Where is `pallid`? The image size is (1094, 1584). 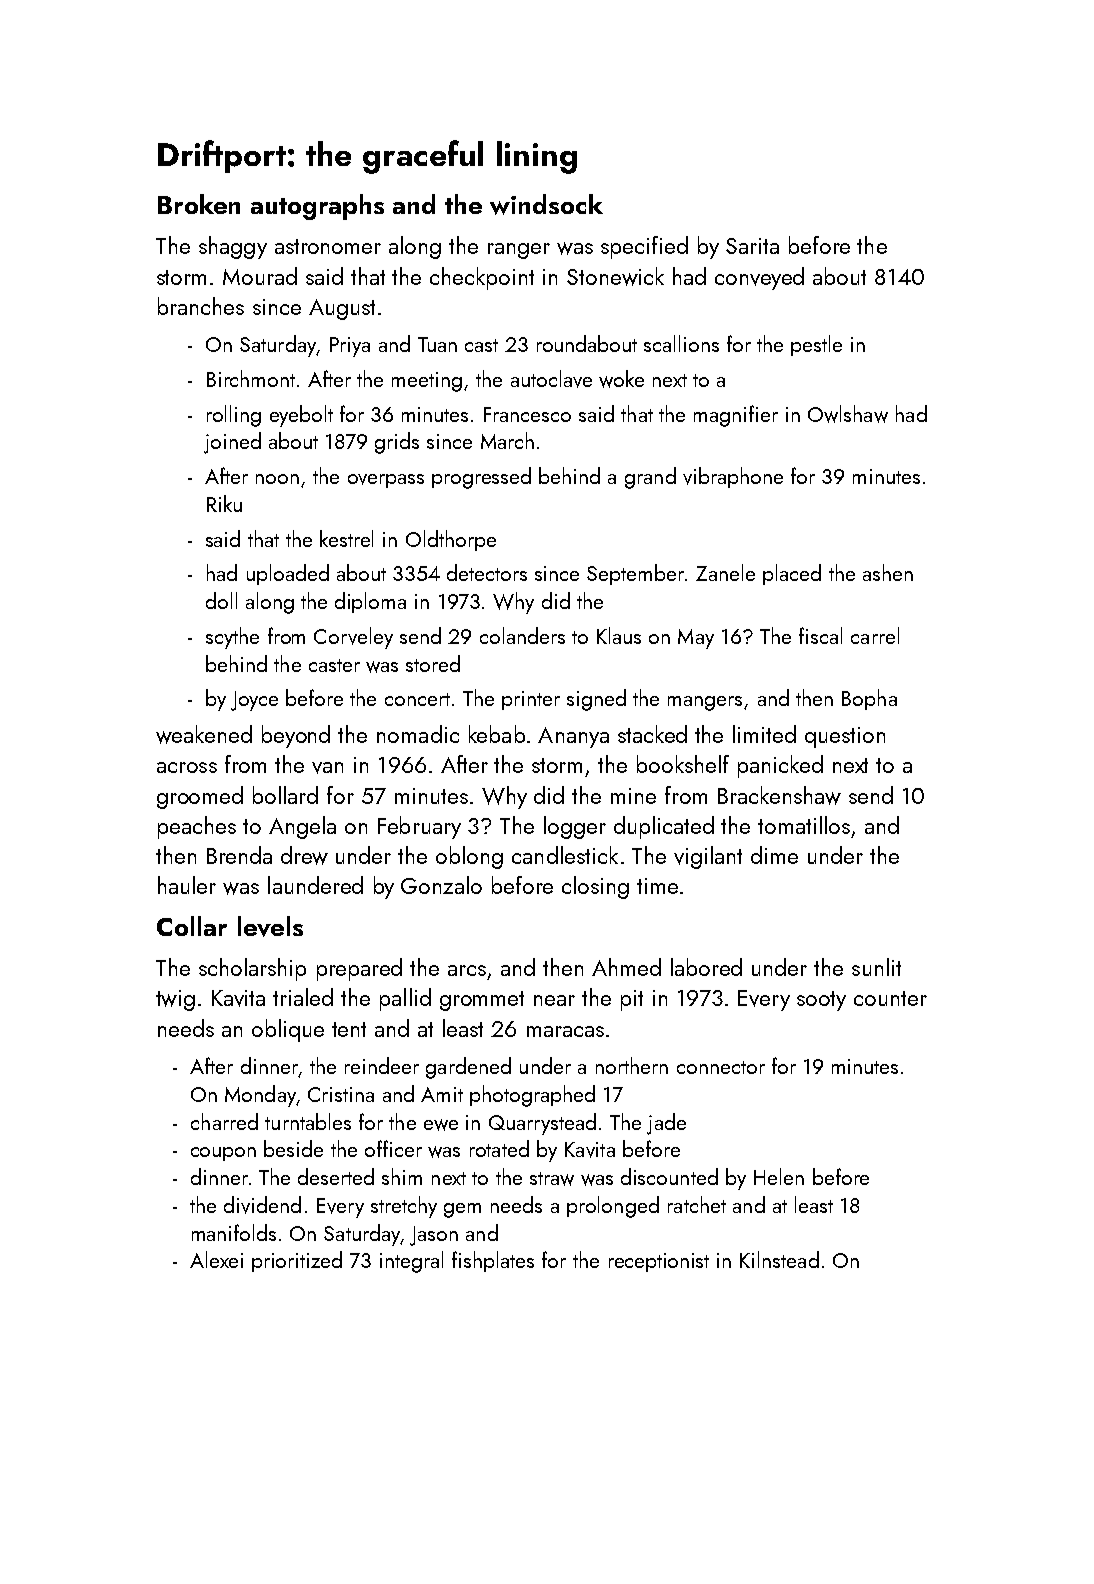 pallid is located at coordinates (405, 999).
